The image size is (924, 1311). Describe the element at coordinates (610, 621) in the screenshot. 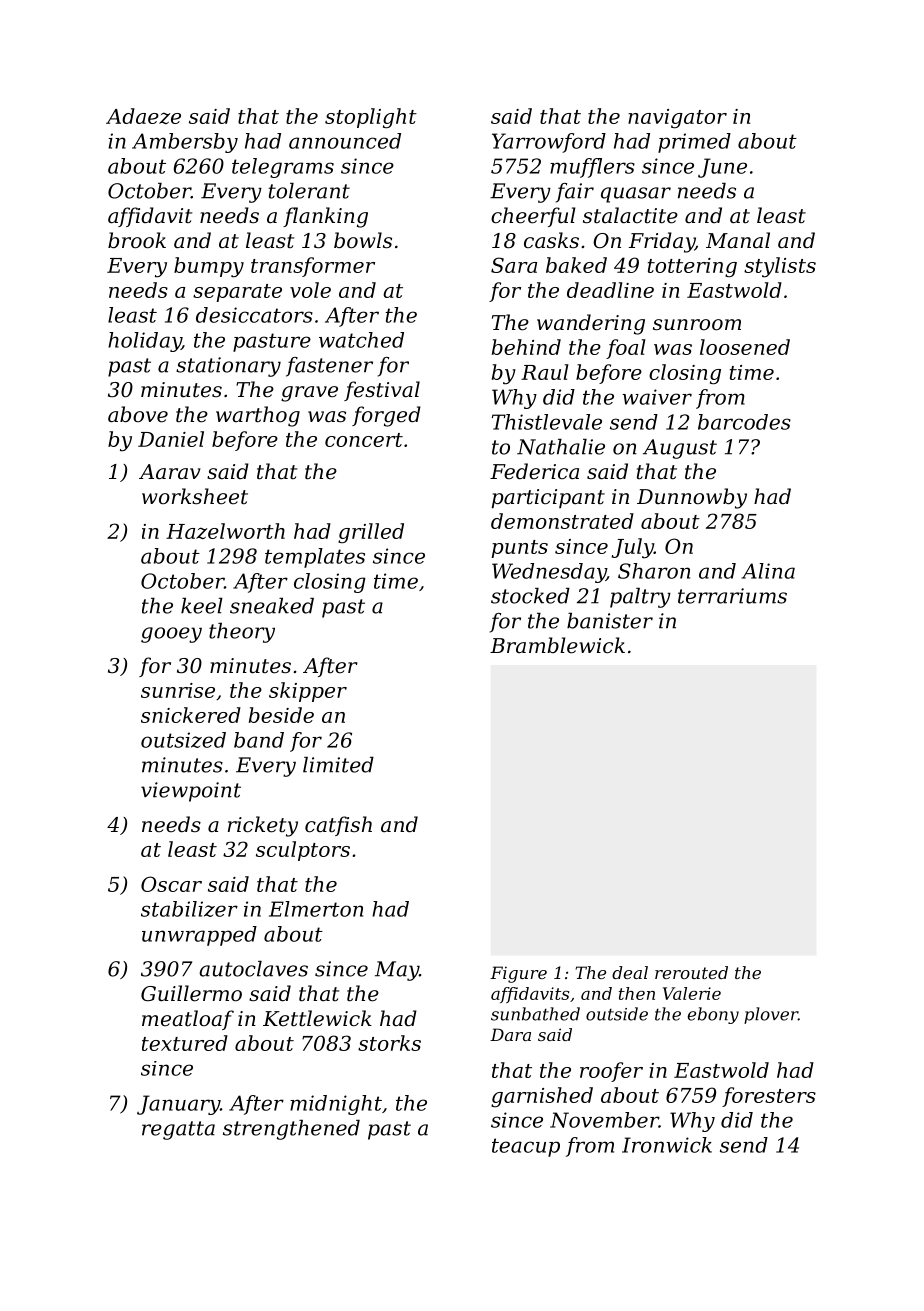

I see `banister` at that location.
